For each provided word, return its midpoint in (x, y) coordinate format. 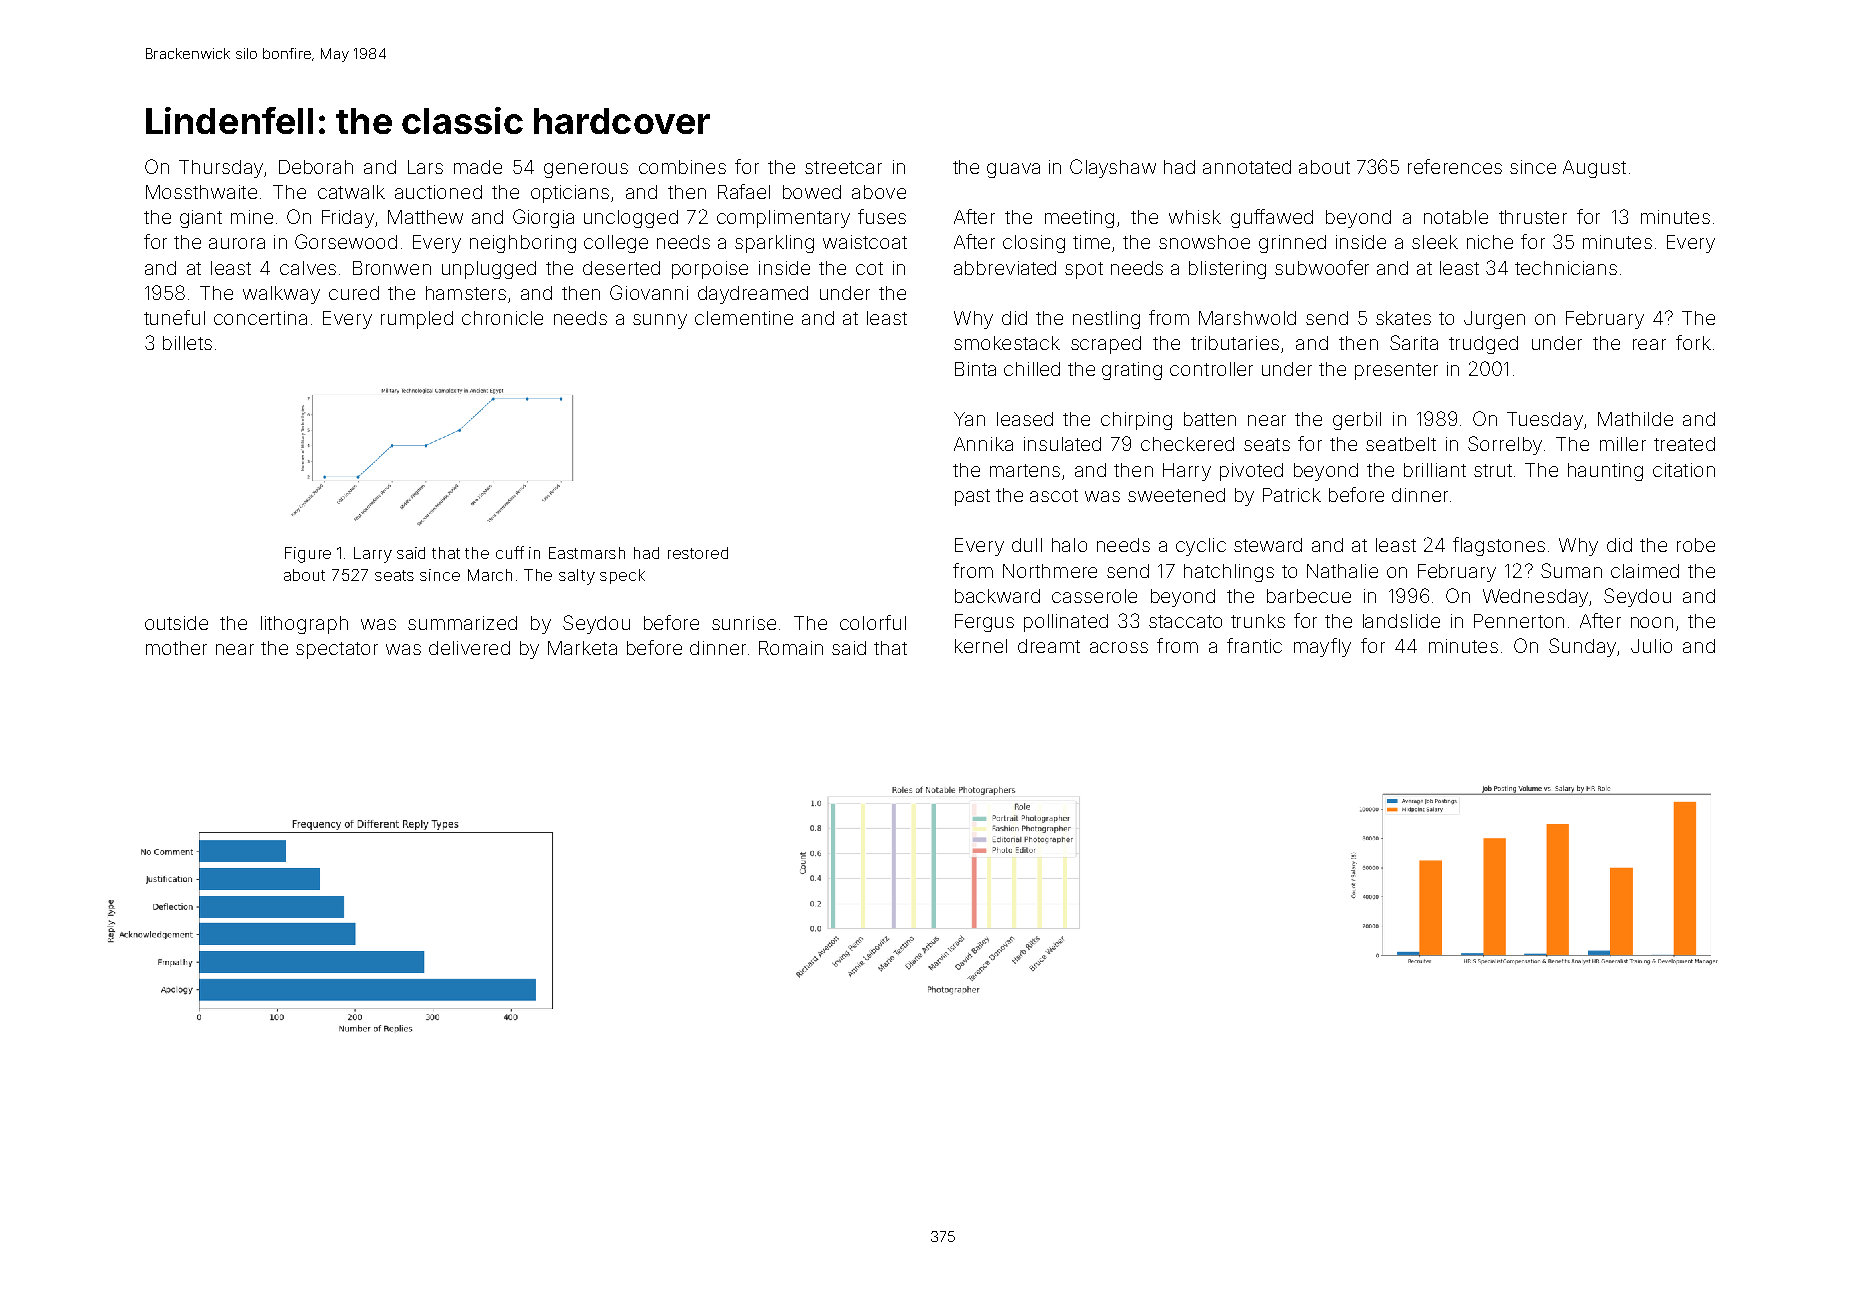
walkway (281, 295)
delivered (469, 648)
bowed (812, 192)
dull (1027, 545)
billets (187, 343)
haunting (1605, 472)
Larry (373, 555)
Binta (975, 369)
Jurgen (1494, 320)
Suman (1571, 570)
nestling (1106, 320)
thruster (1533, 217)
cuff (510, 552)
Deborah (316, 167)
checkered (1187, 444)
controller (1211, 369)
